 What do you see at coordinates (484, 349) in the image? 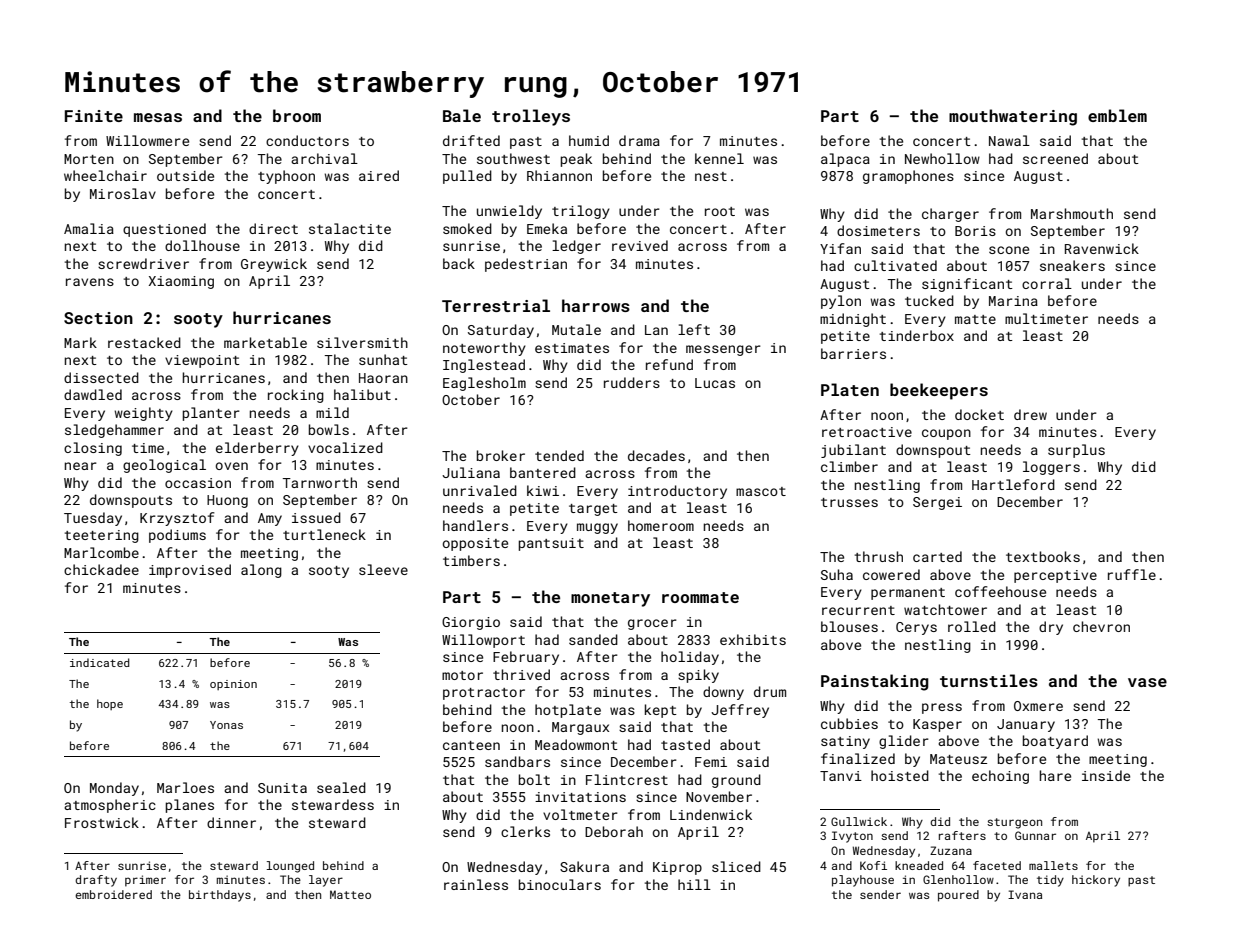
I see `noteworthy` at bounding box center [484, 349].
